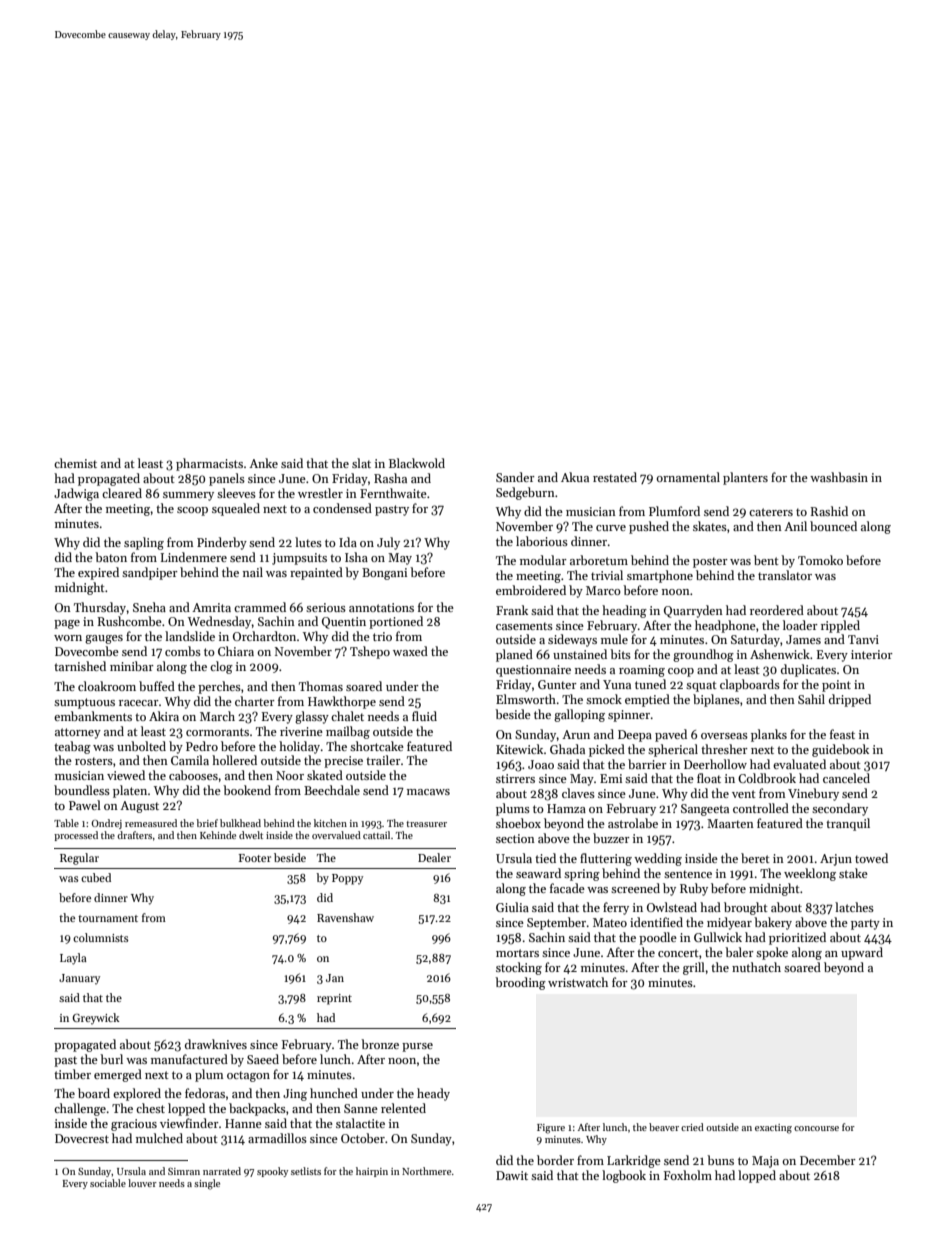 Image resolution: width=952 pixels, height=1233 pixels. I want to click on mulched, so click(159, 1138).
